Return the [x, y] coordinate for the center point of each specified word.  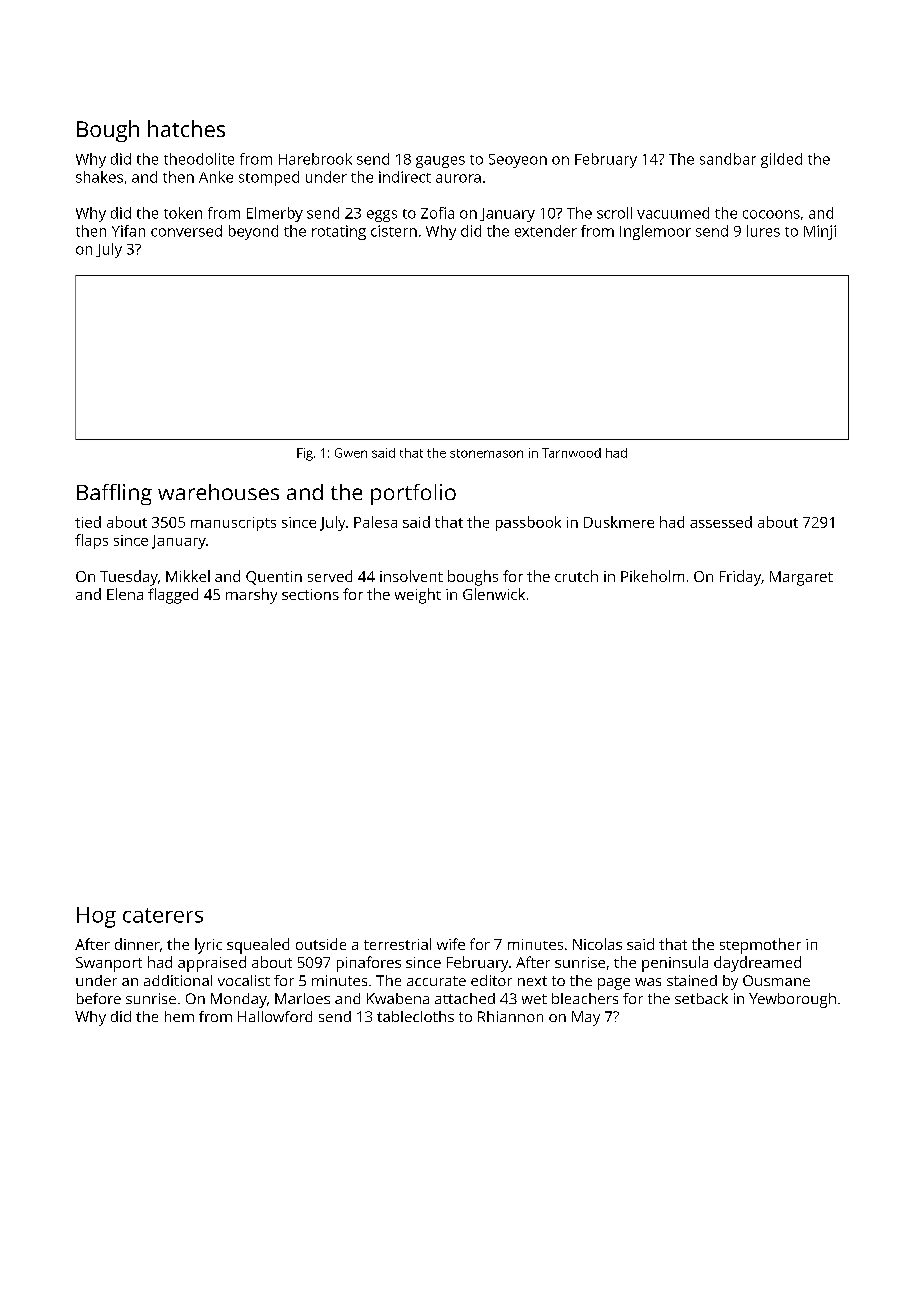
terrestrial [397, 944]
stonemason [486, 453]
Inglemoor [655, 232]
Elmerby [275, 214]
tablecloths [415, 1016]
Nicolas [597, 944]
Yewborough [792, 1000]
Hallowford [275, 1016]
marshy [251, 596]
